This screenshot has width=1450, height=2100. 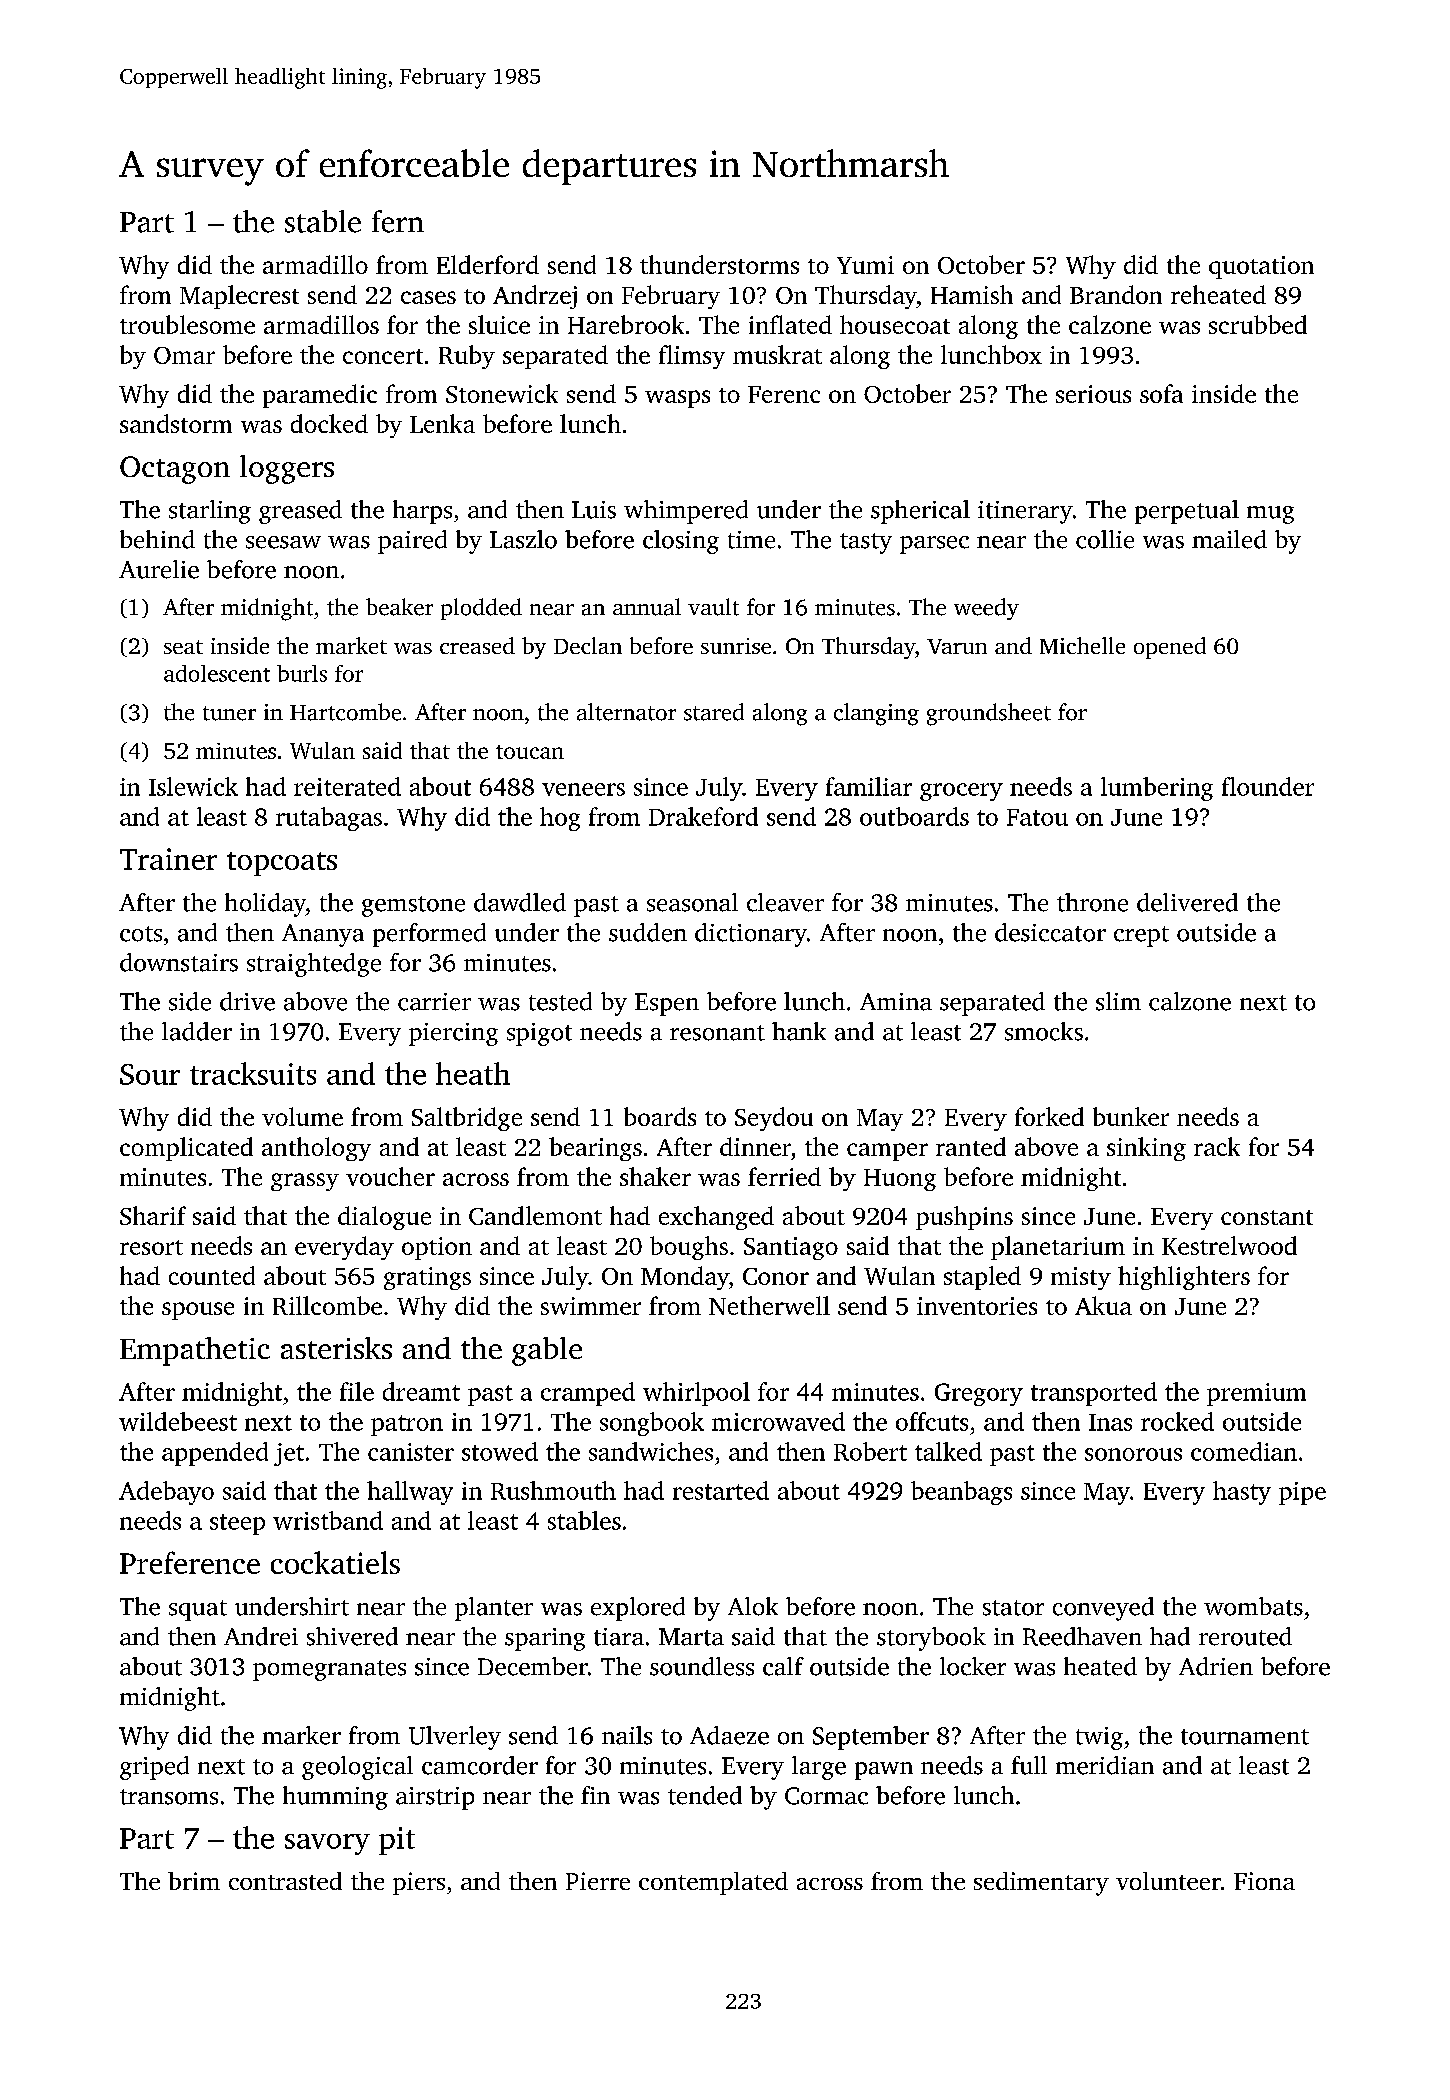 I want to click on highlighters, so click(x=1184, y=1278).
